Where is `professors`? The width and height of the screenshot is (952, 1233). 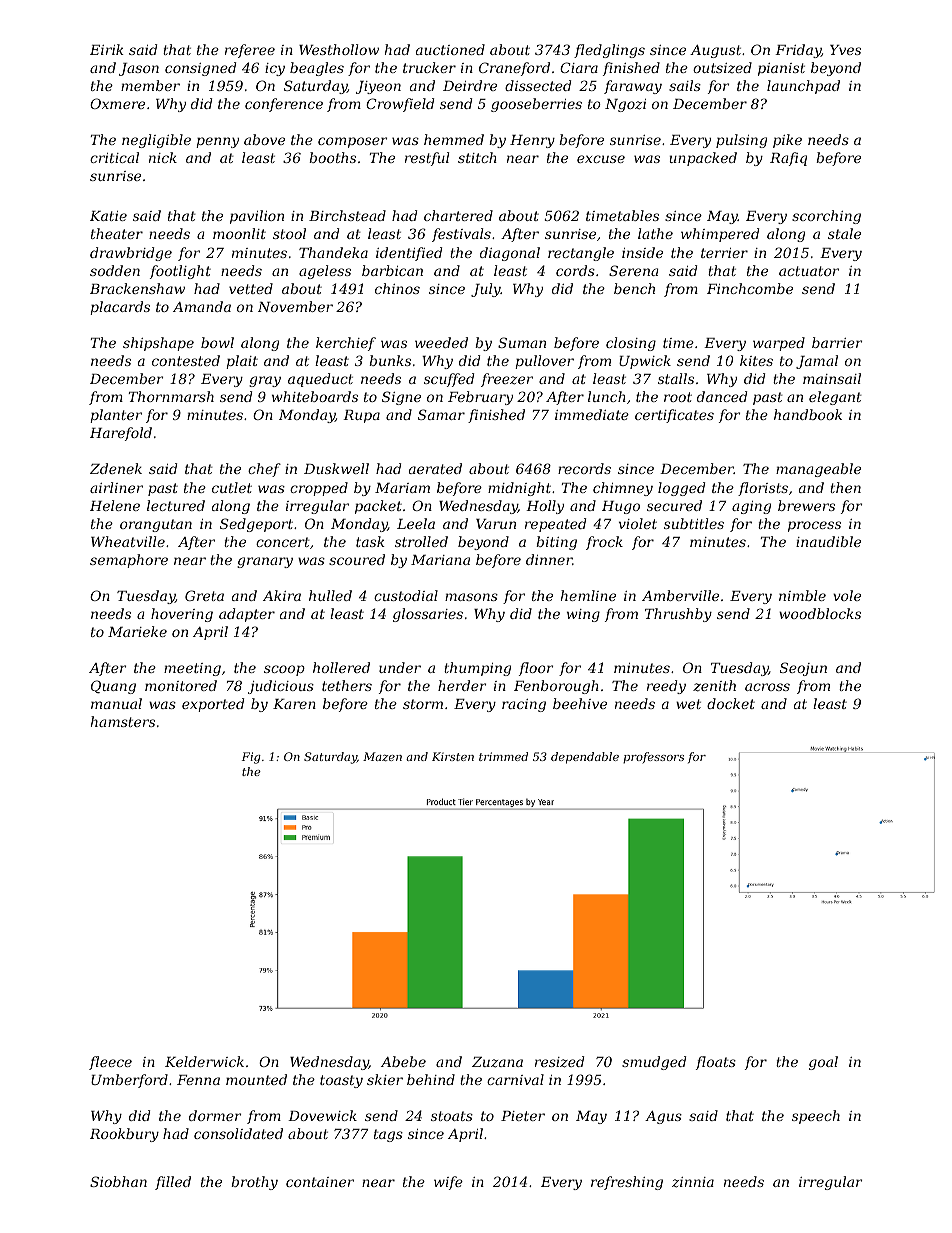 professors is located at coordinates (653, 758).
